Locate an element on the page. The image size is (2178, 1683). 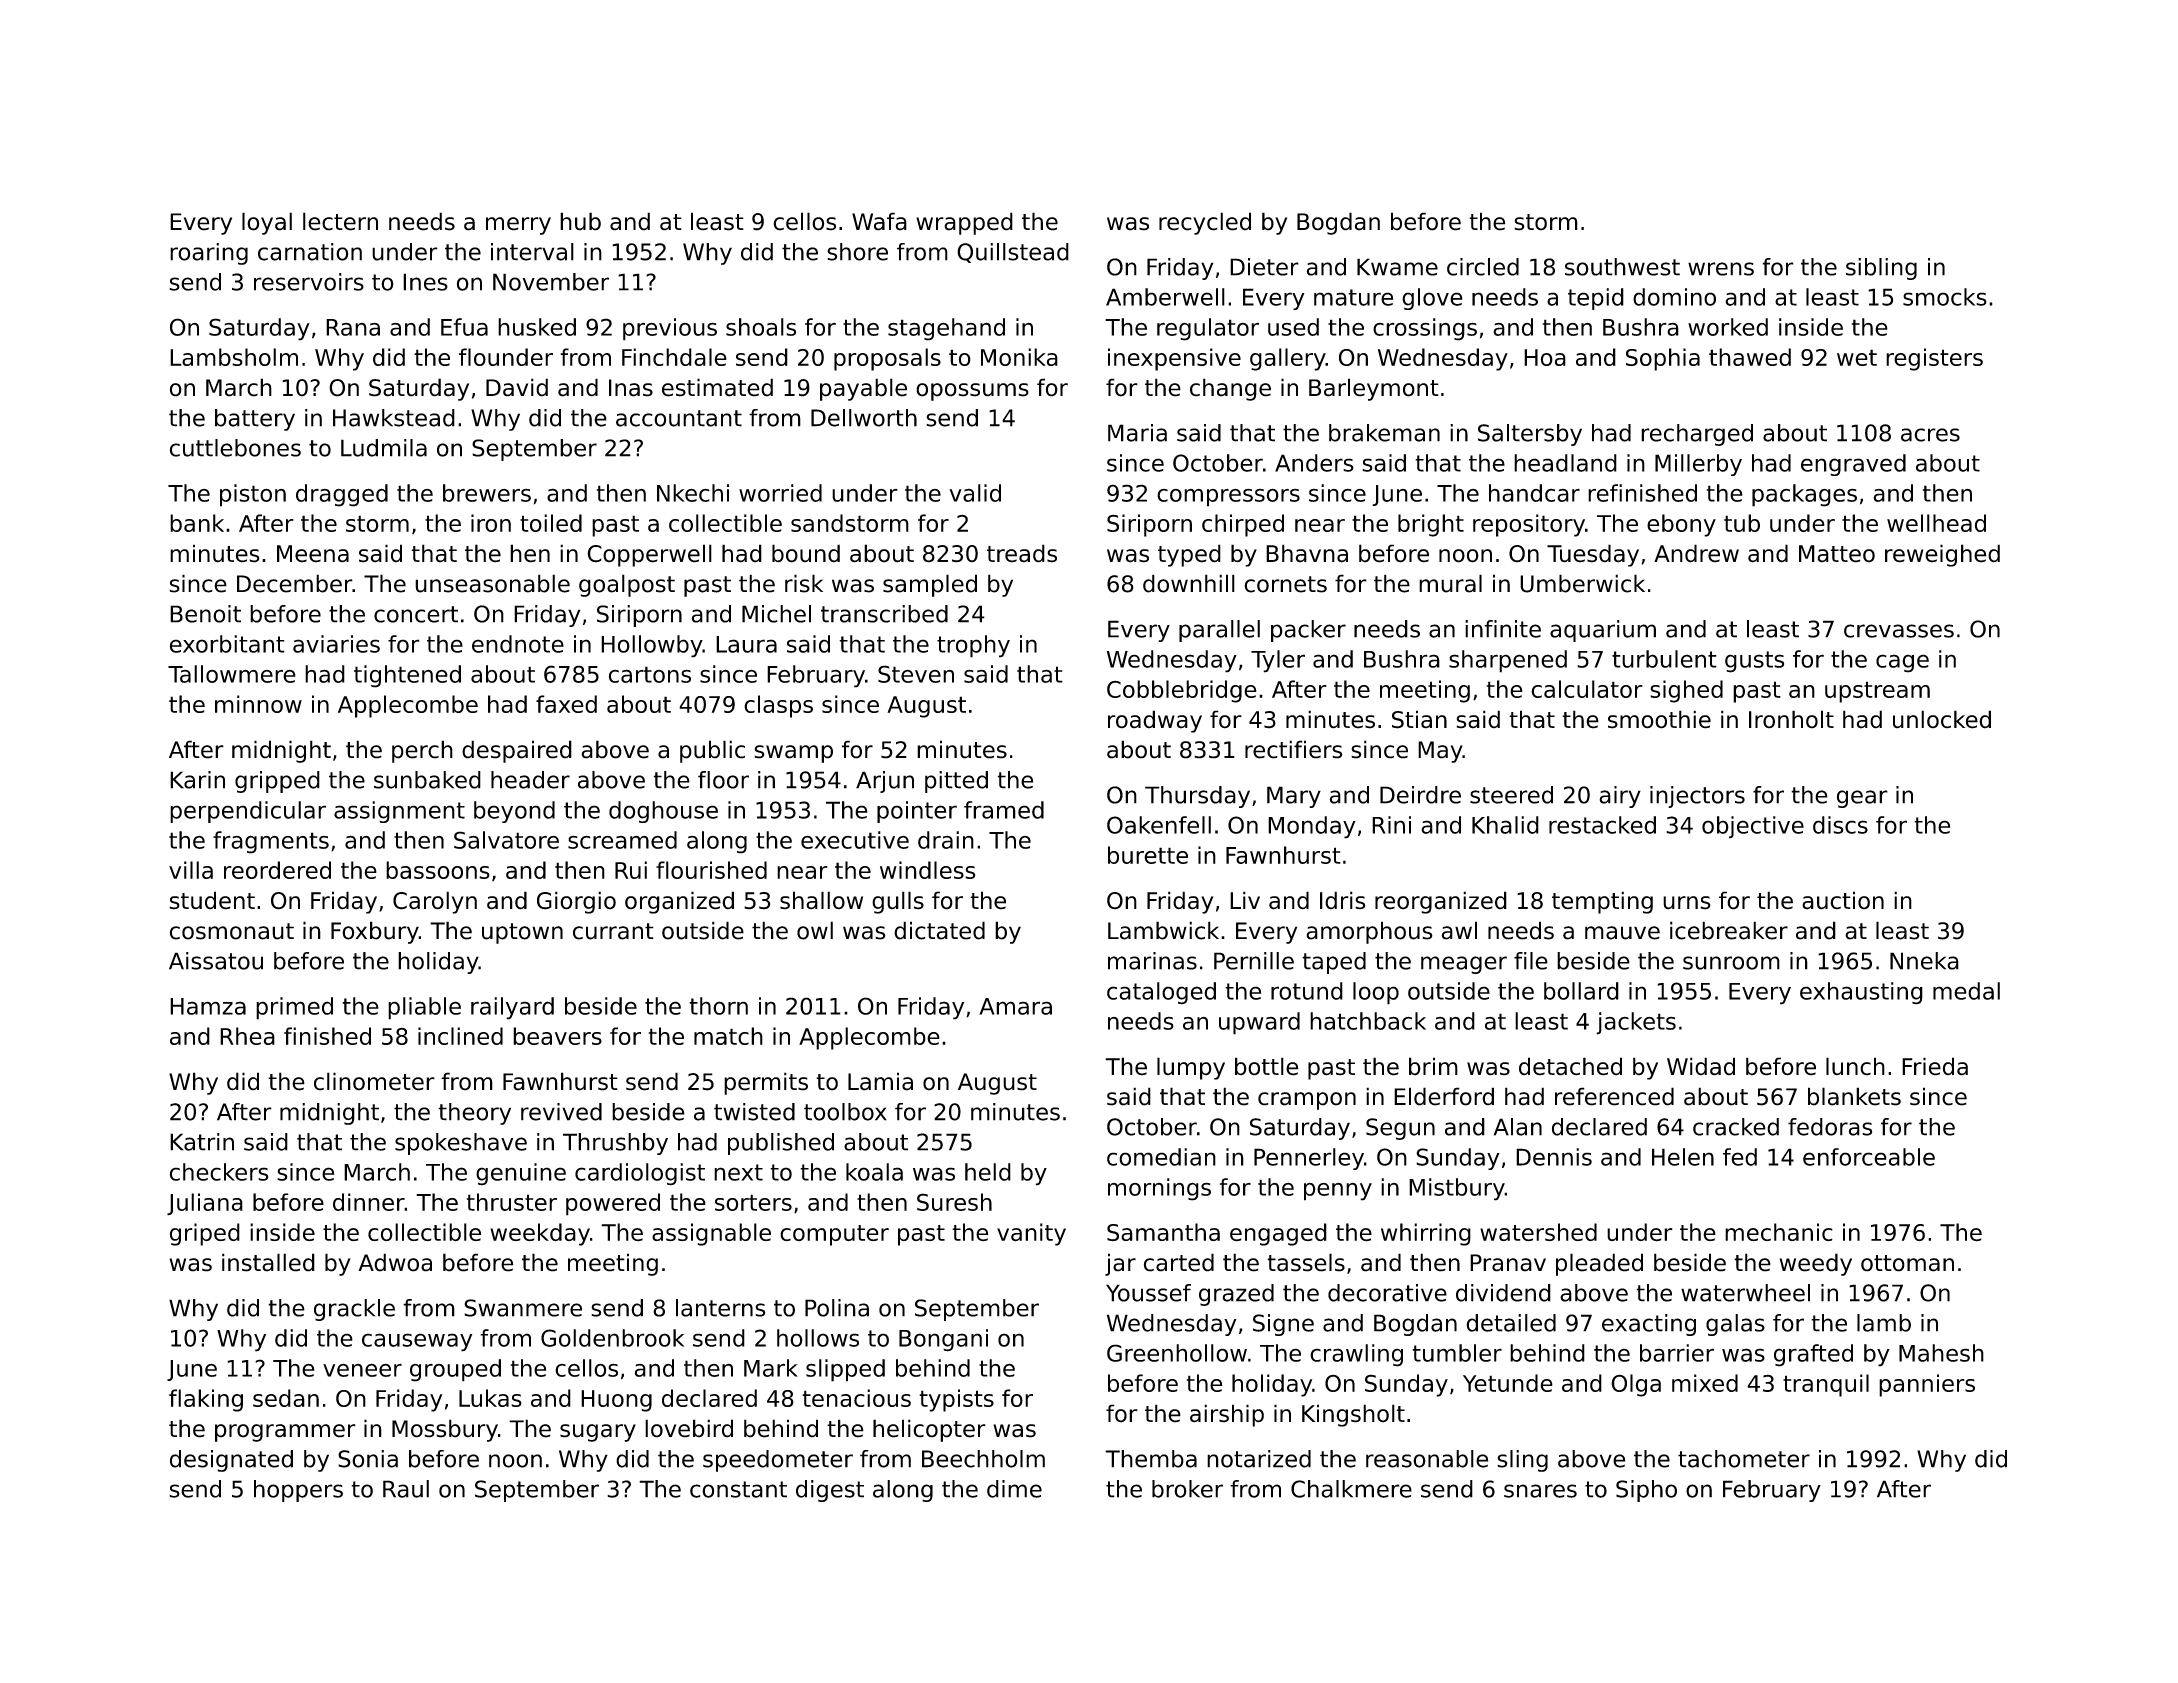
sibling is located at coordinates (1881, 269).
